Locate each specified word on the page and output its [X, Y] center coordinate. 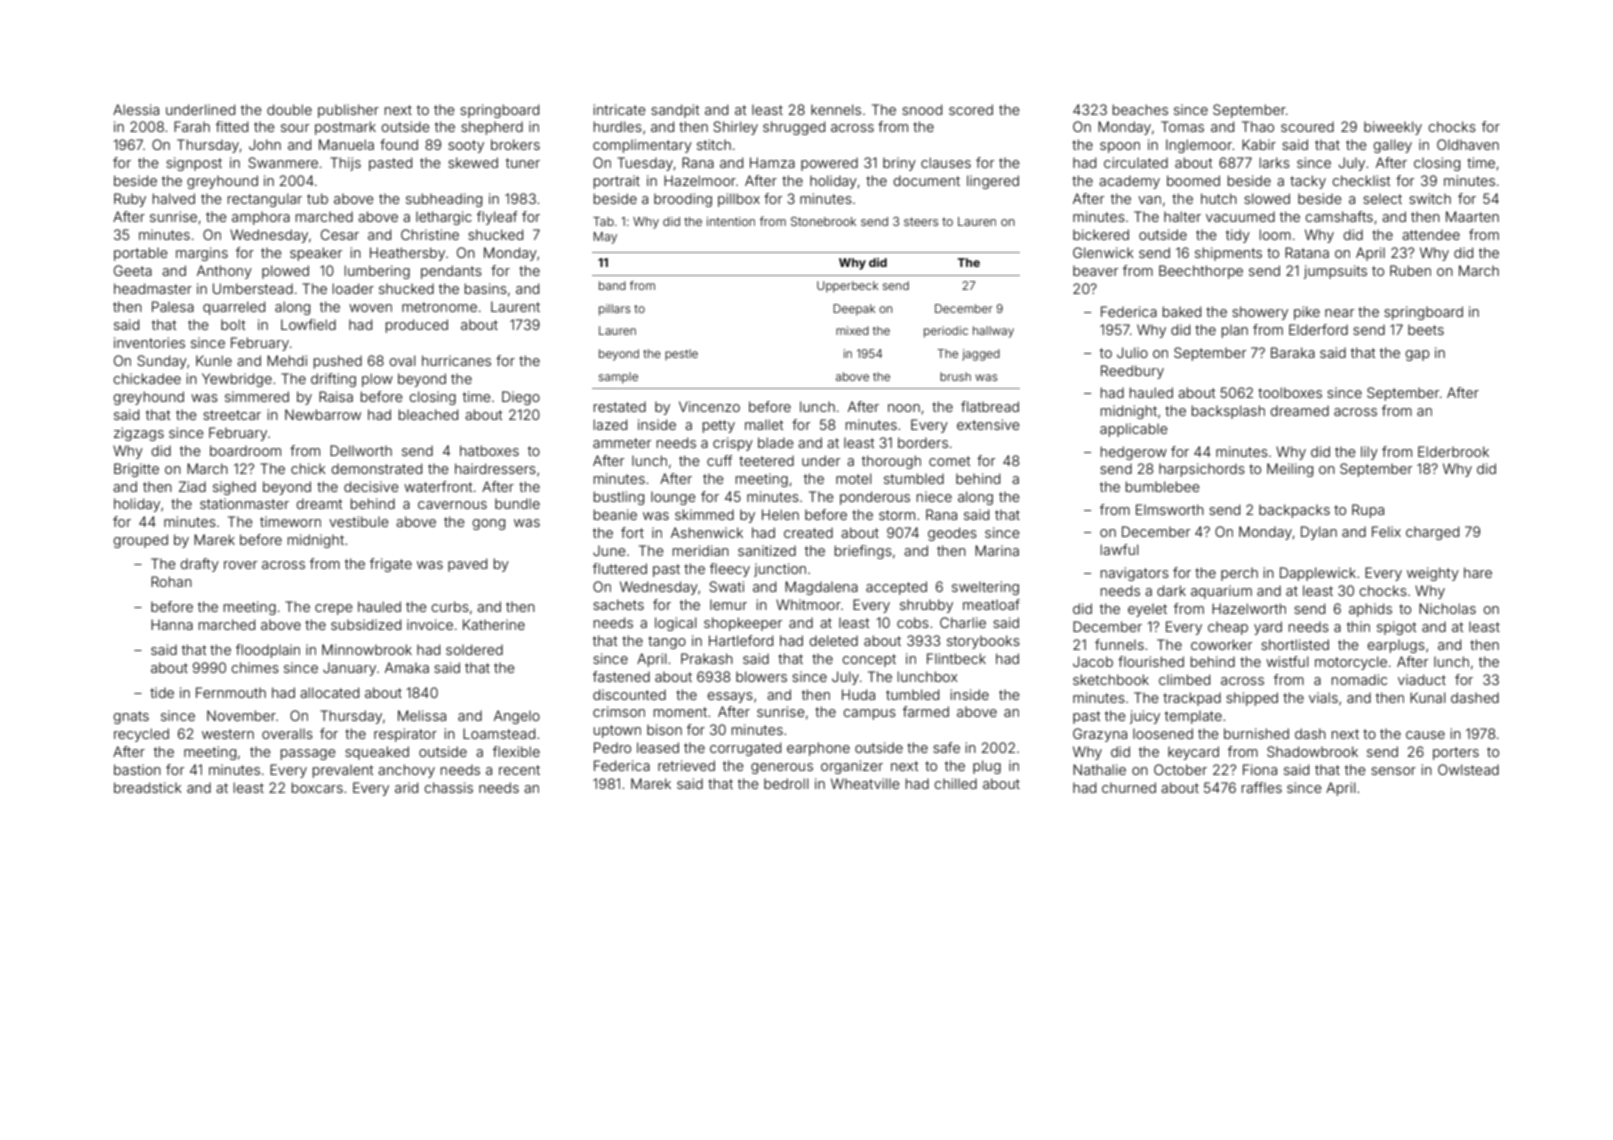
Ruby [130, 200]
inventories [149, 342]
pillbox [739, 200]
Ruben [1410, 270]
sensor [1393, 771]
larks [1275, 162]
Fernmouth [231, 692]
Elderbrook [1453, 451]
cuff [720, 460]
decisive [371, 486]
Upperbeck [847, 287]
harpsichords [1202, 470]
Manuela [346, 144]
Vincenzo [709, 406]
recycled [141, 735]
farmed [926, 711]
